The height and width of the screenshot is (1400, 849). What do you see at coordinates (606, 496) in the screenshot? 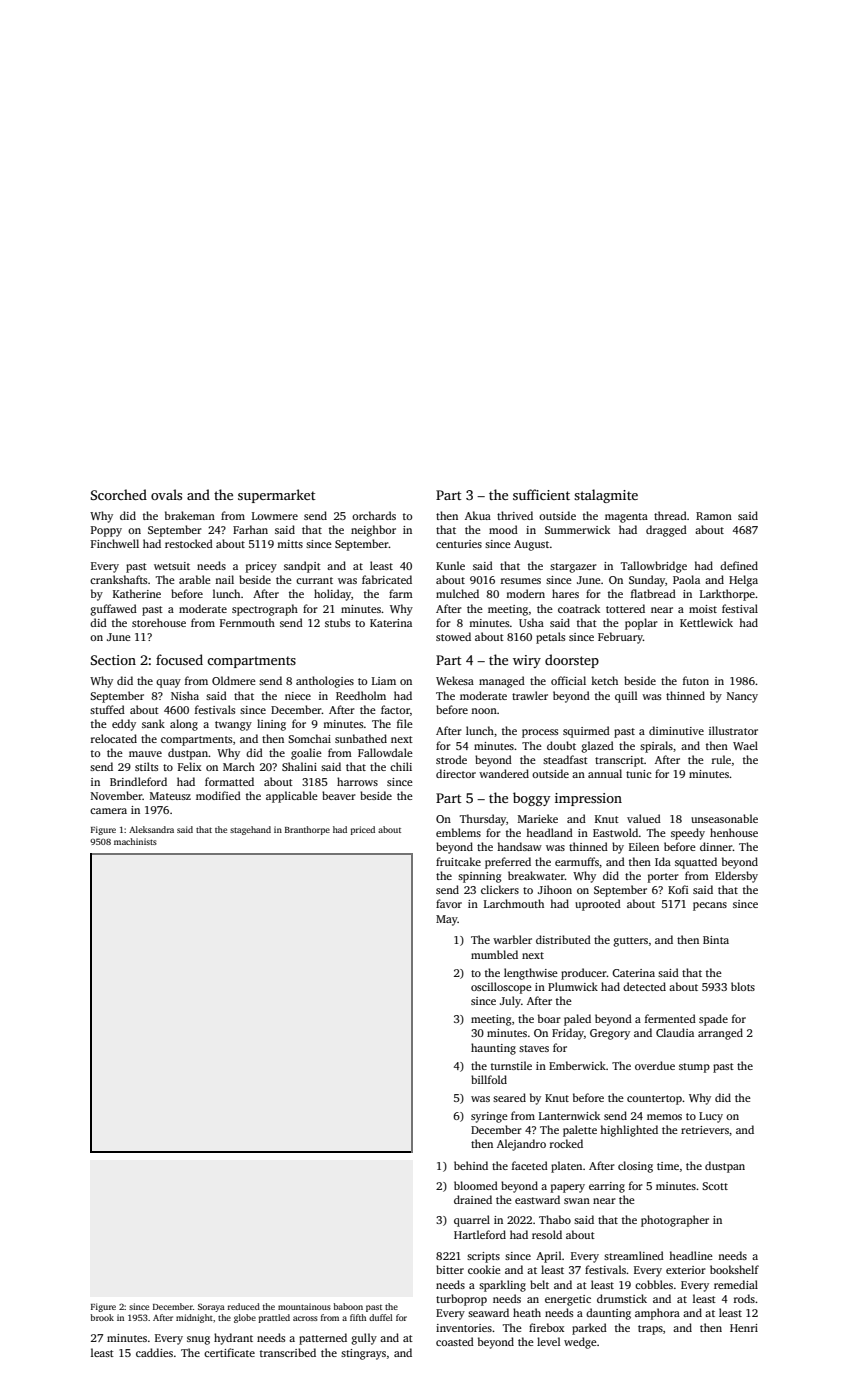
I see `stalagmite` at bounding box center [606, 496].
